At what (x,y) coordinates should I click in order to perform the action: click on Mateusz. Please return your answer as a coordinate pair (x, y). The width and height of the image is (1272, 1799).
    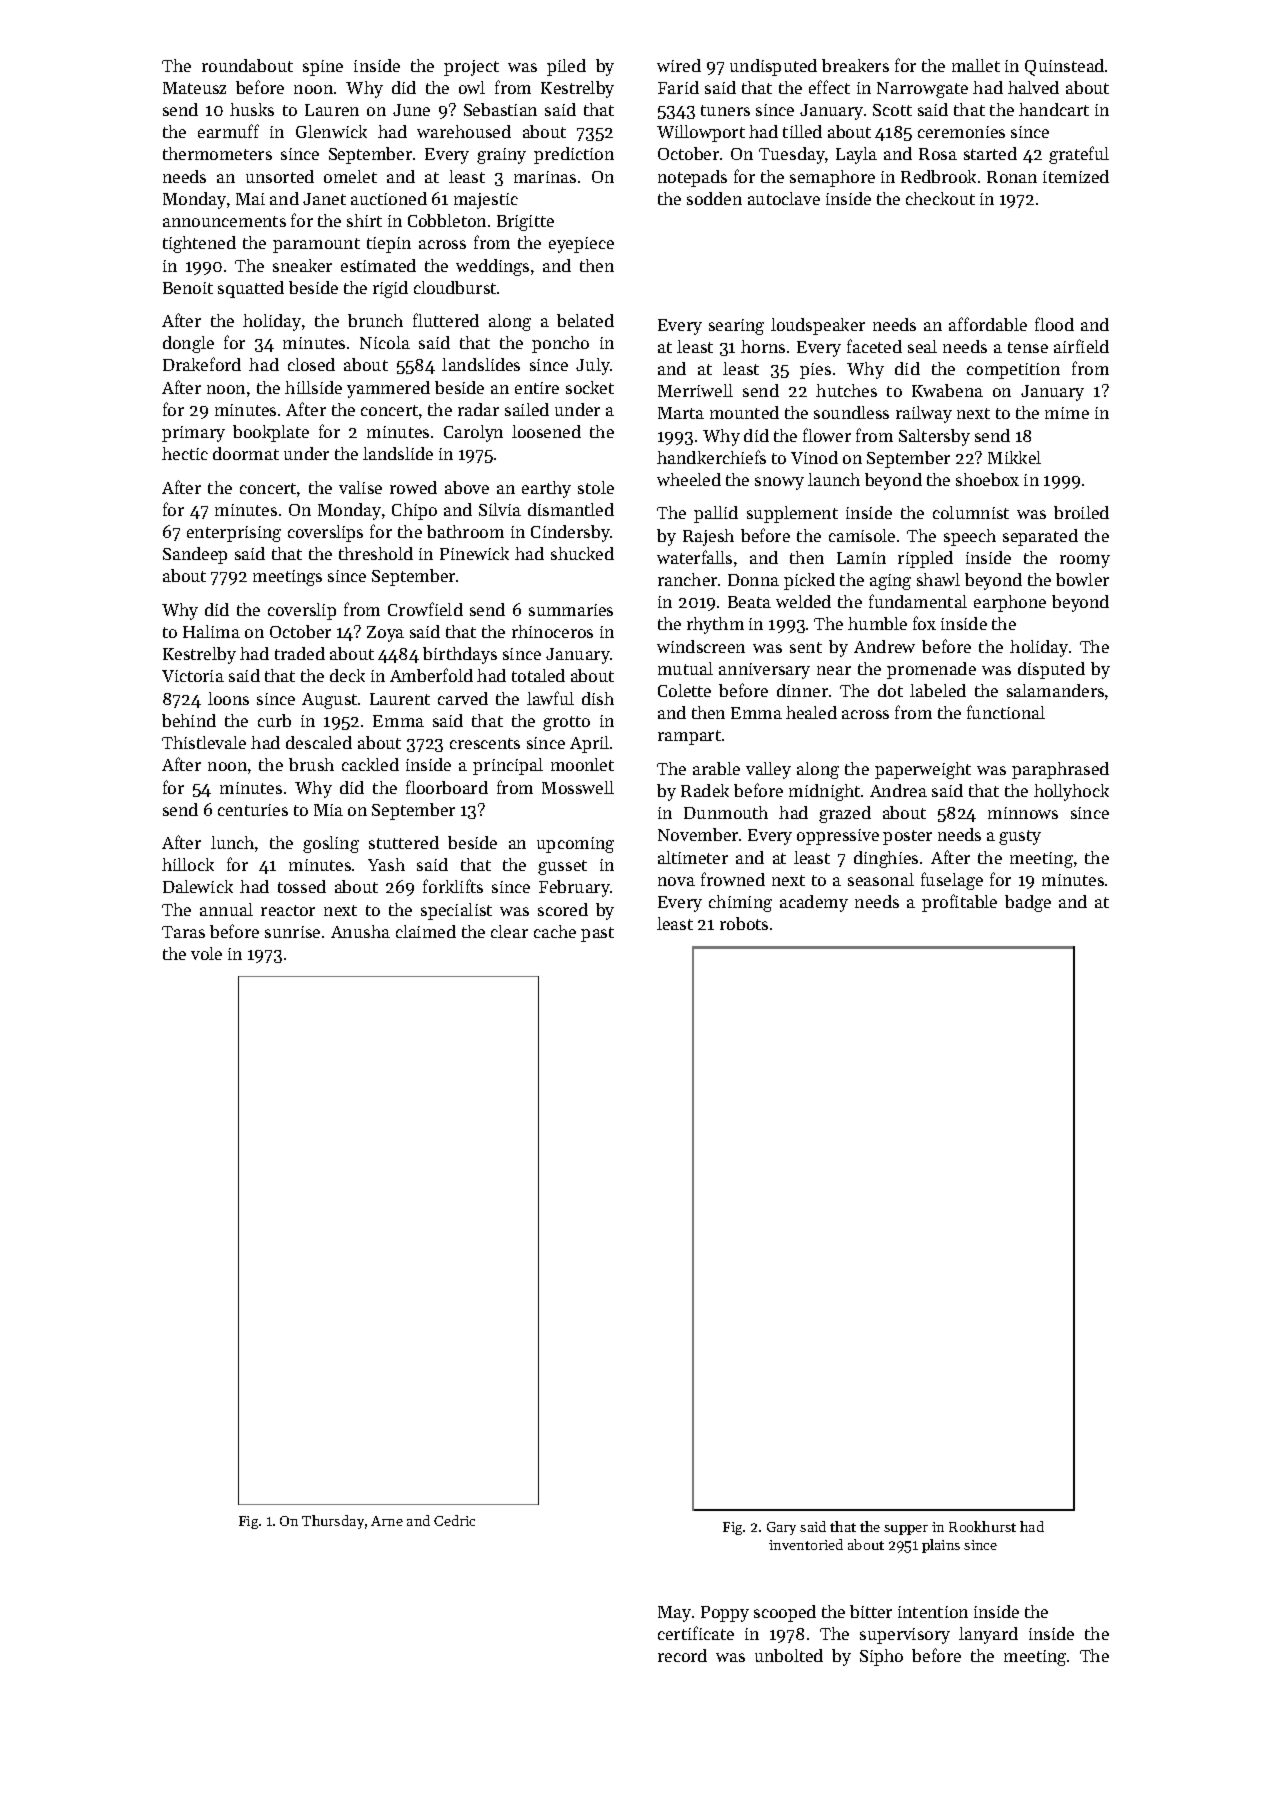
    Looking at the image, I should click on (194, 88).
